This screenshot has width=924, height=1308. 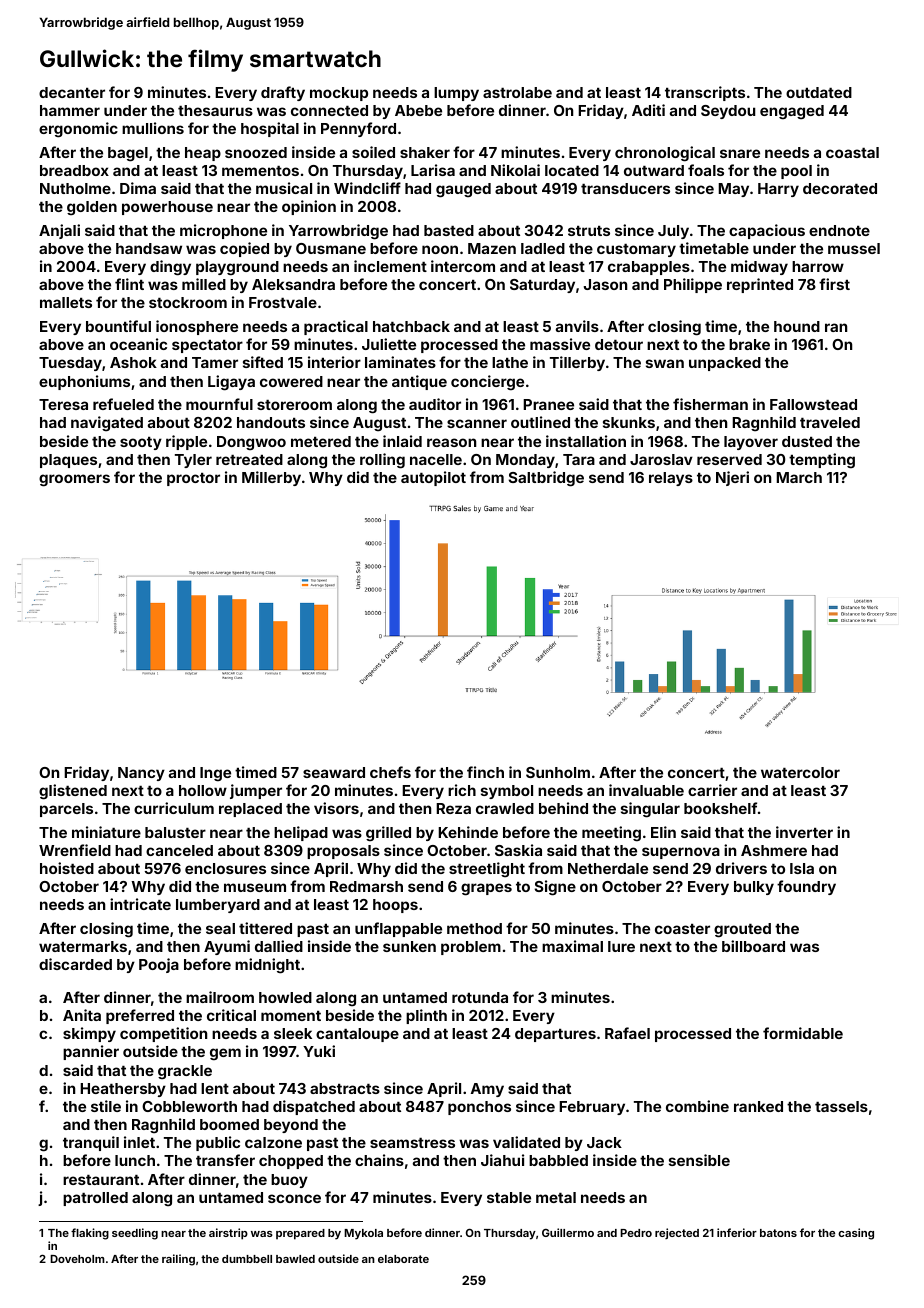 What do you see at coordinates (193, 461) in the screenshot?
I see `Tyler` at bounding box center [193, 461].
